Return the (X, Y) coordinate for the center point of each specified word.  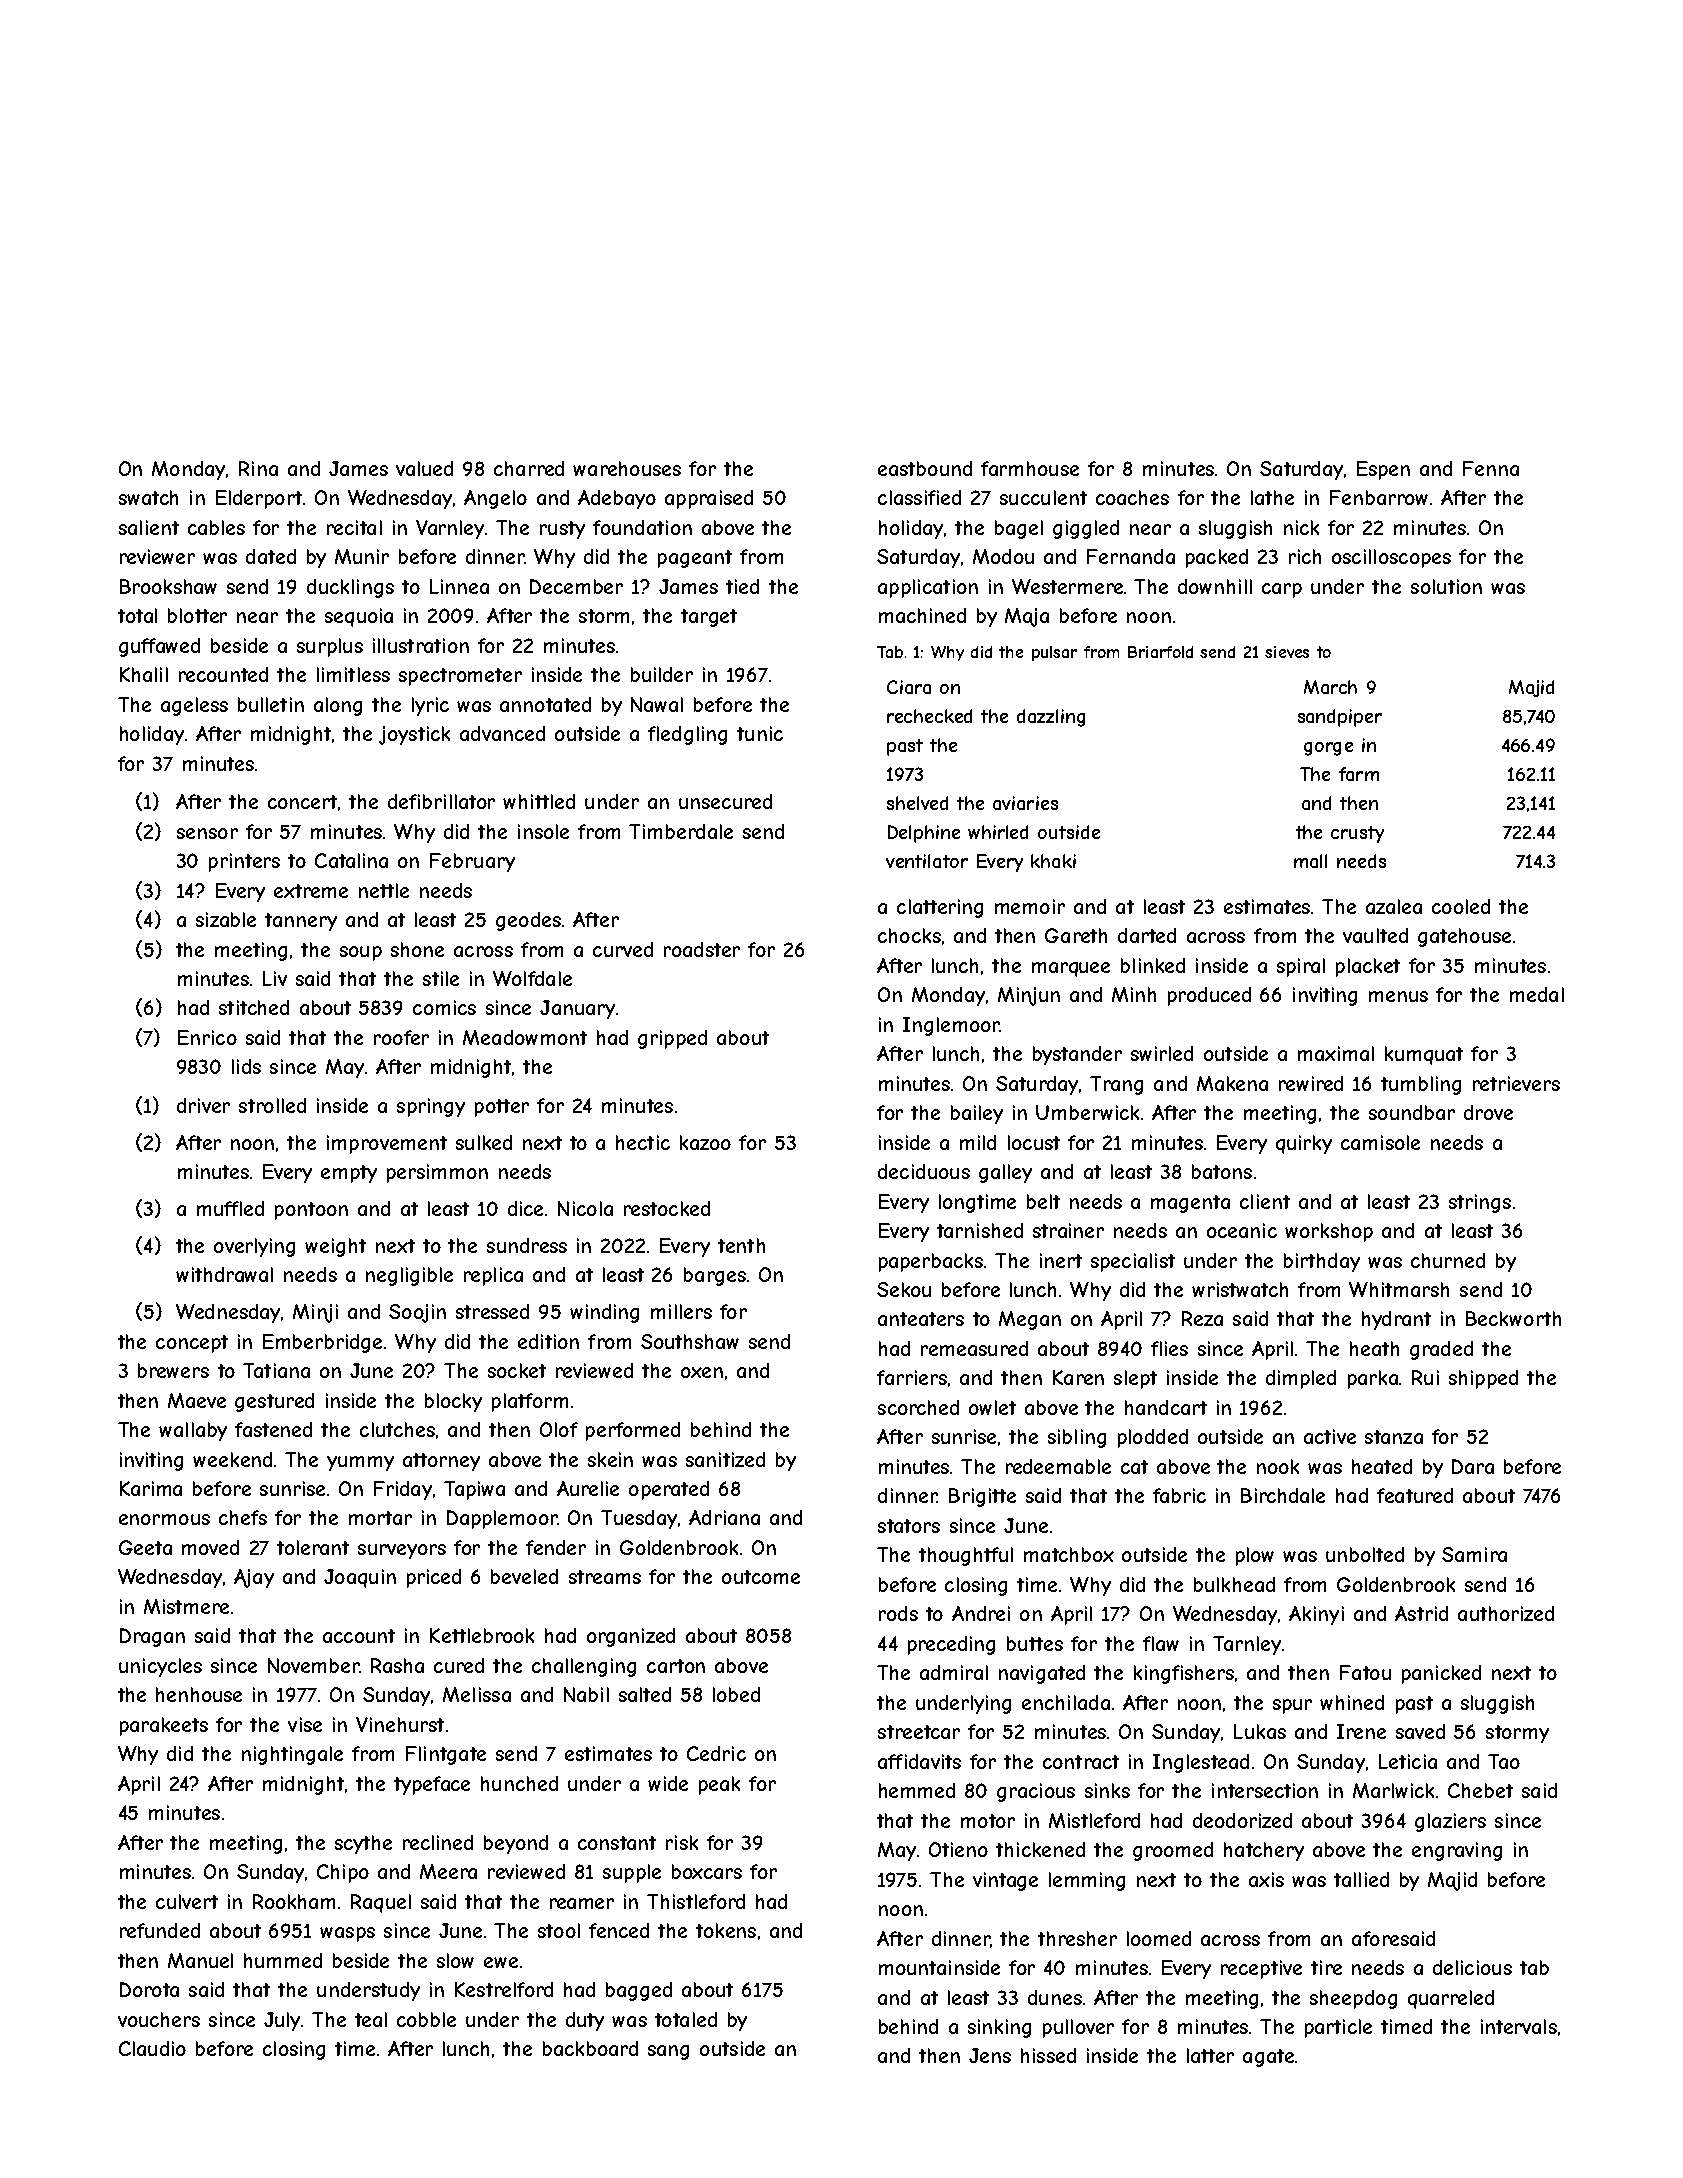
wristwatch (1240, 1289)
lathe (1272, 497)
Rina (258, 468)
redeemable (1058, 1466)
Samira (1474, 1554)
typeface (432, 1785)
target (709, 618)
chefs (243, 1517)
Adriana (724, 1517)
